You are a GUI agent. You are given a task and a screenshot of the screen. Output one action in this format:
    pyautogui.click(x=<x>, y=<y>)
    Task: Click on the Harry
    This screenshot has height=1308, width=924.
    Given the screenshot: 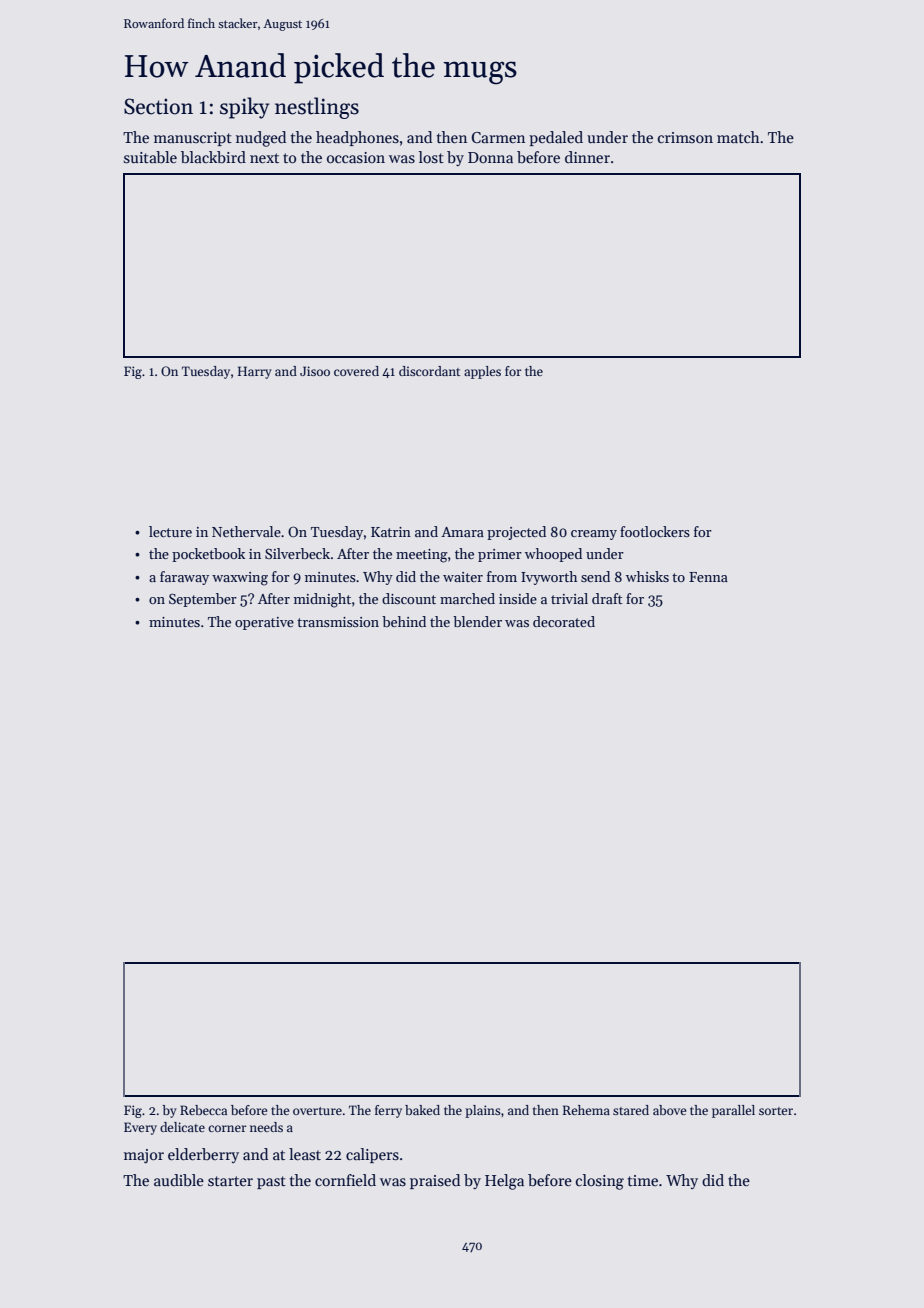 What is the action you would take?
    pyautogui.click(x=255, y=372)
